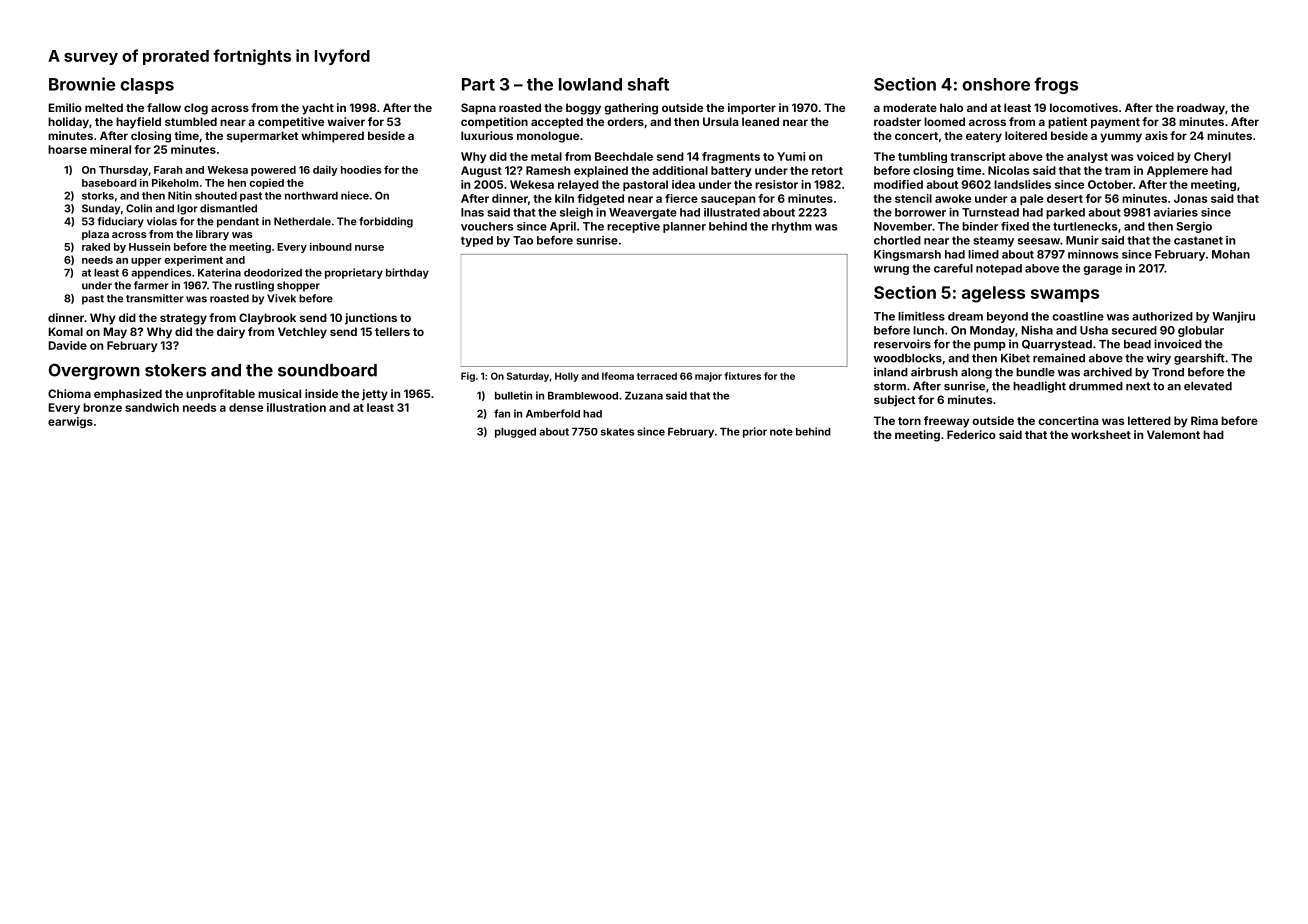 The width and height of the screenshot is (1308, 924). I want to click on freeway, so click(946, 422).
